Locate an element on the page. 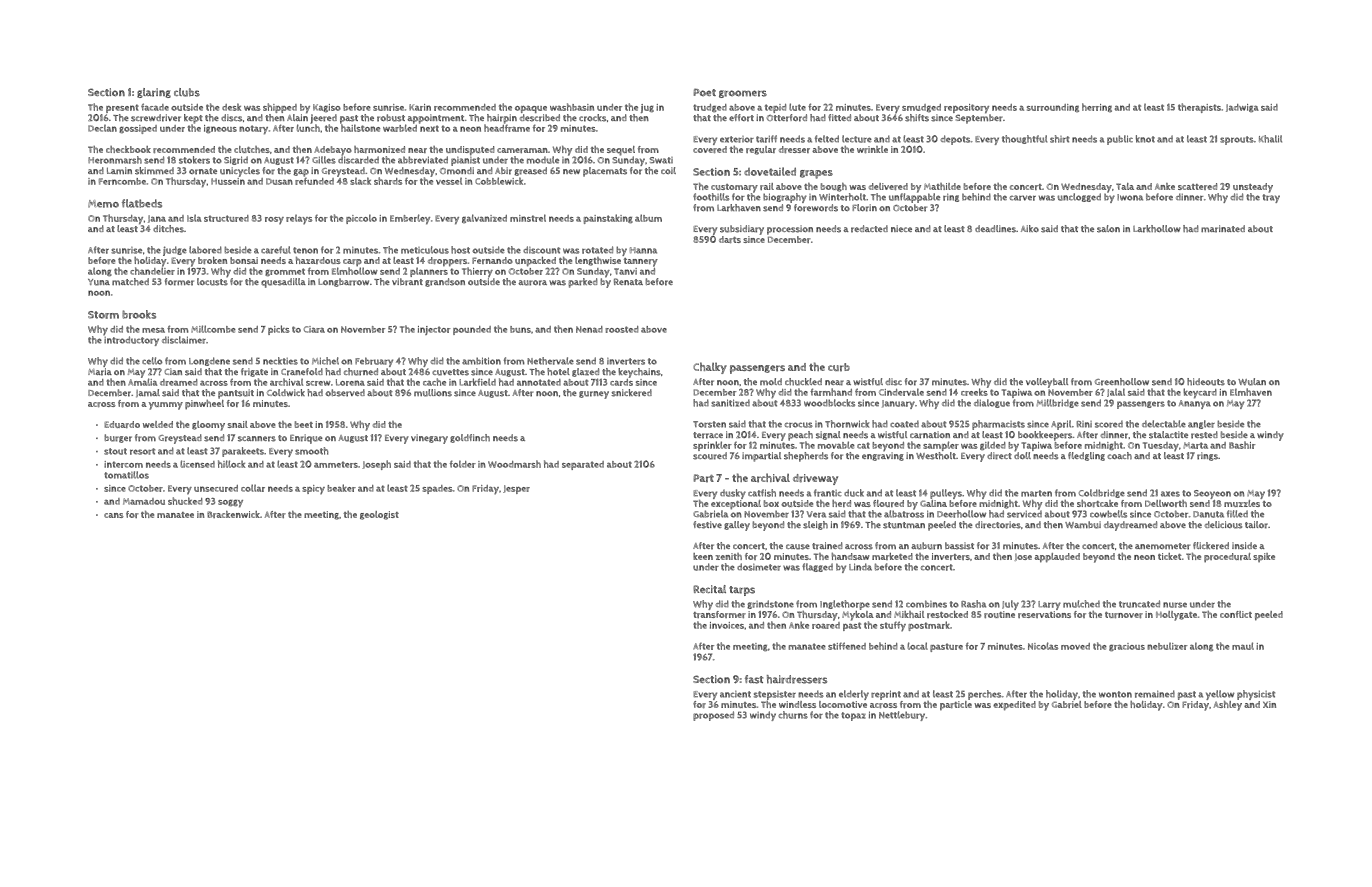 The image size is (1372, 887). smudged is located at coordinates (921, 108).
